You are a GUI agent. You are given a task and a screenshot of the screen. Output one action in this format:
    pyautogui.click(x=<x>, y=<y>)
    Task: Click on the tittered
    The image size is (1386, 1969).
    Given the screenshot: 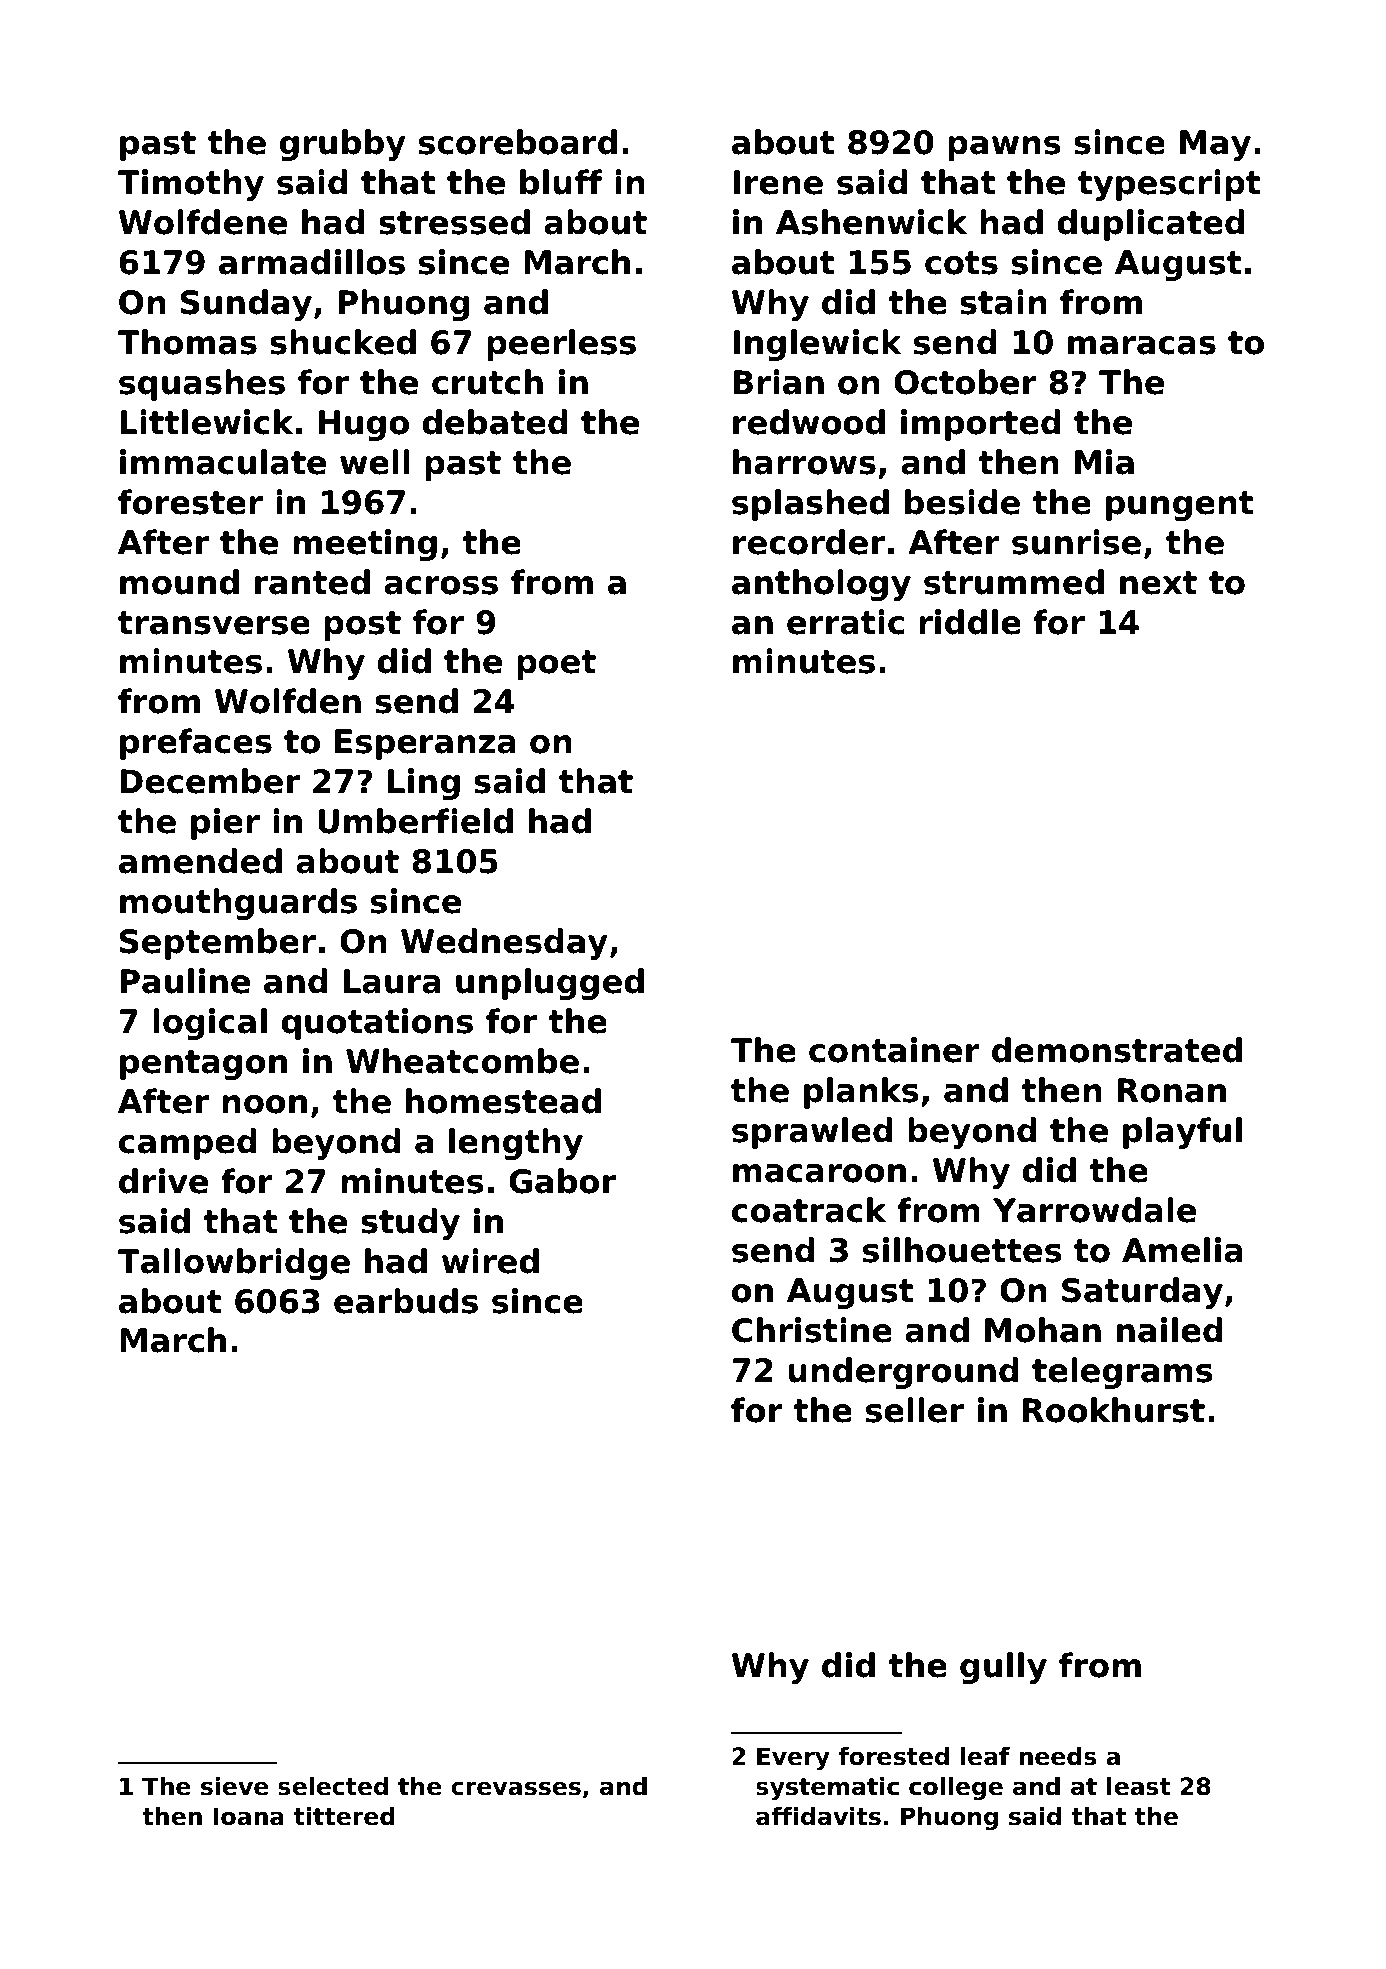 What is the action you would take?
    pyautogui.click(x=344, y=1816)
